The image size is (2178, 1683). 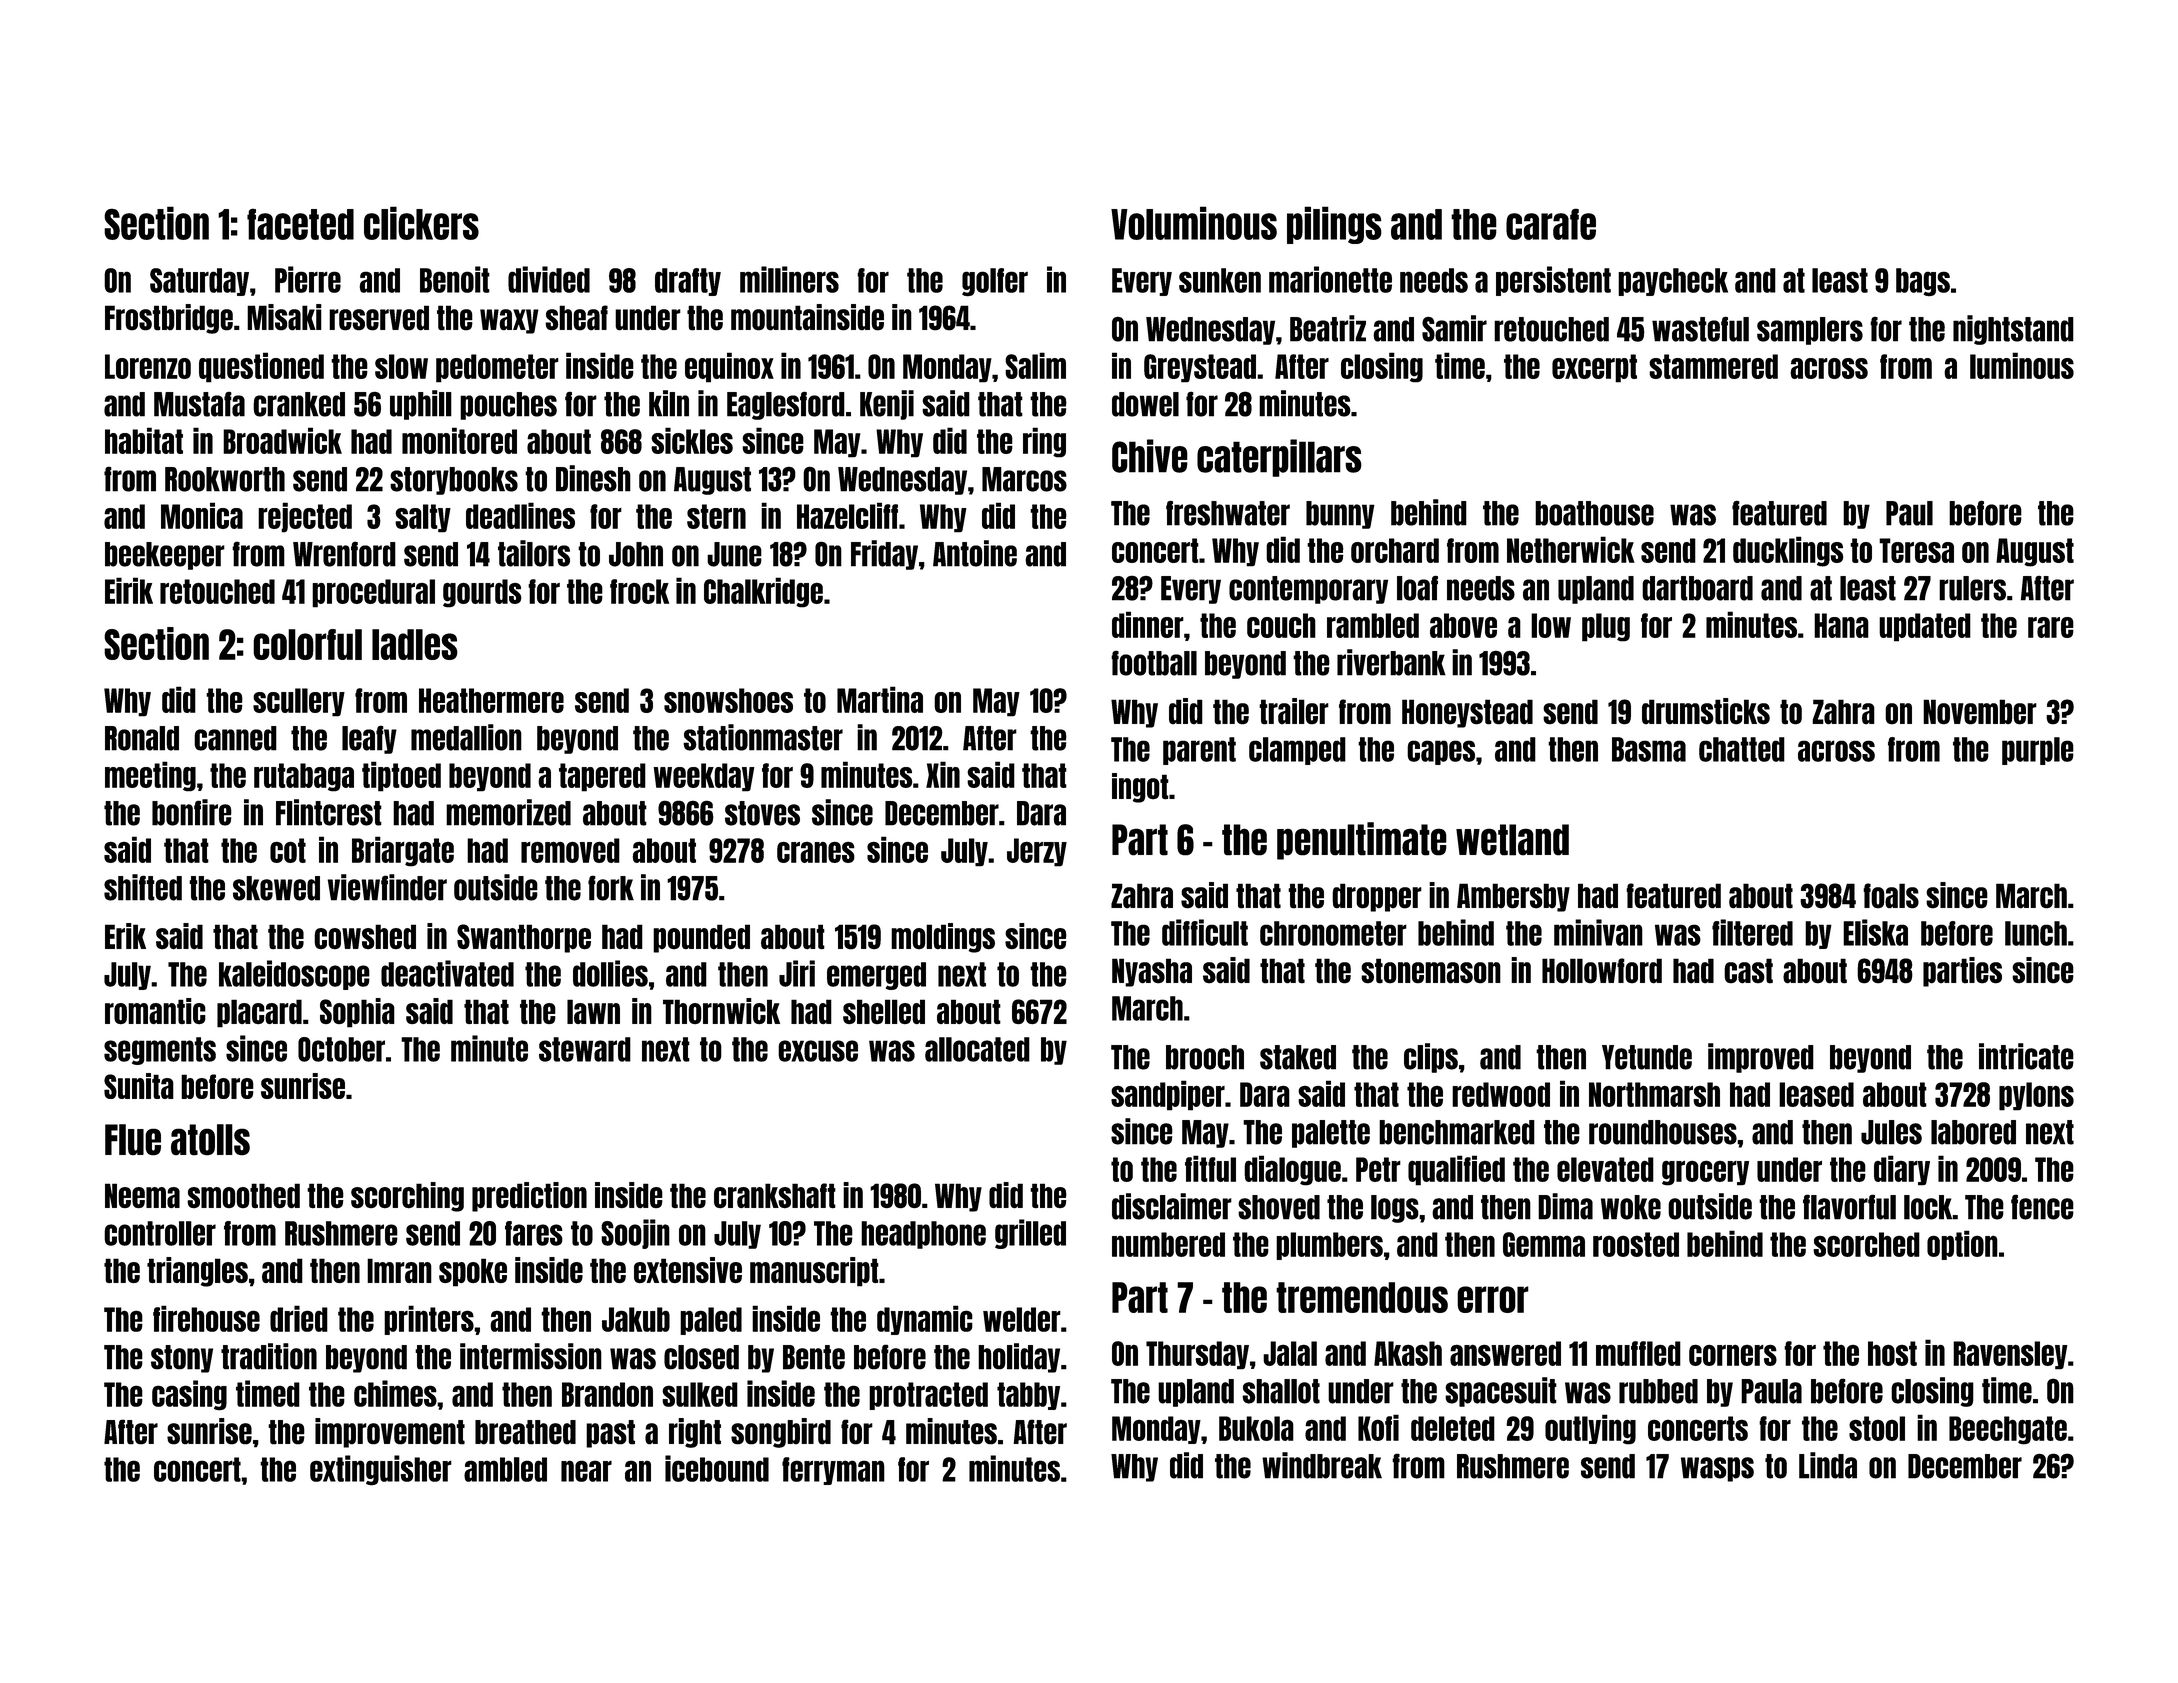 What do you see at coordinates (421, 223) in the image?
I see `clickers` at bounding box center [421, 223].
